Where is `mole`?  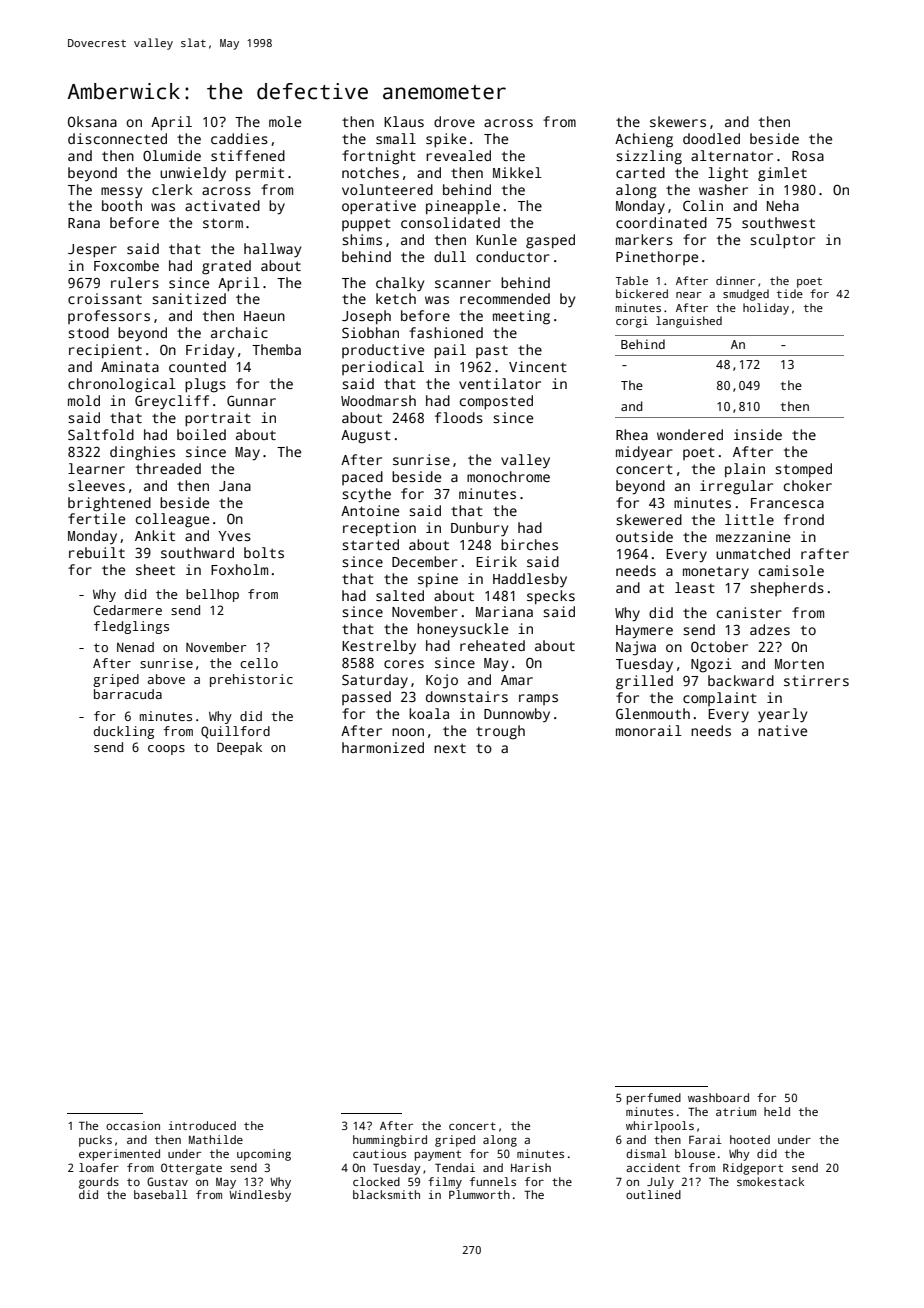
mole is located at coordinates (285, 121).
